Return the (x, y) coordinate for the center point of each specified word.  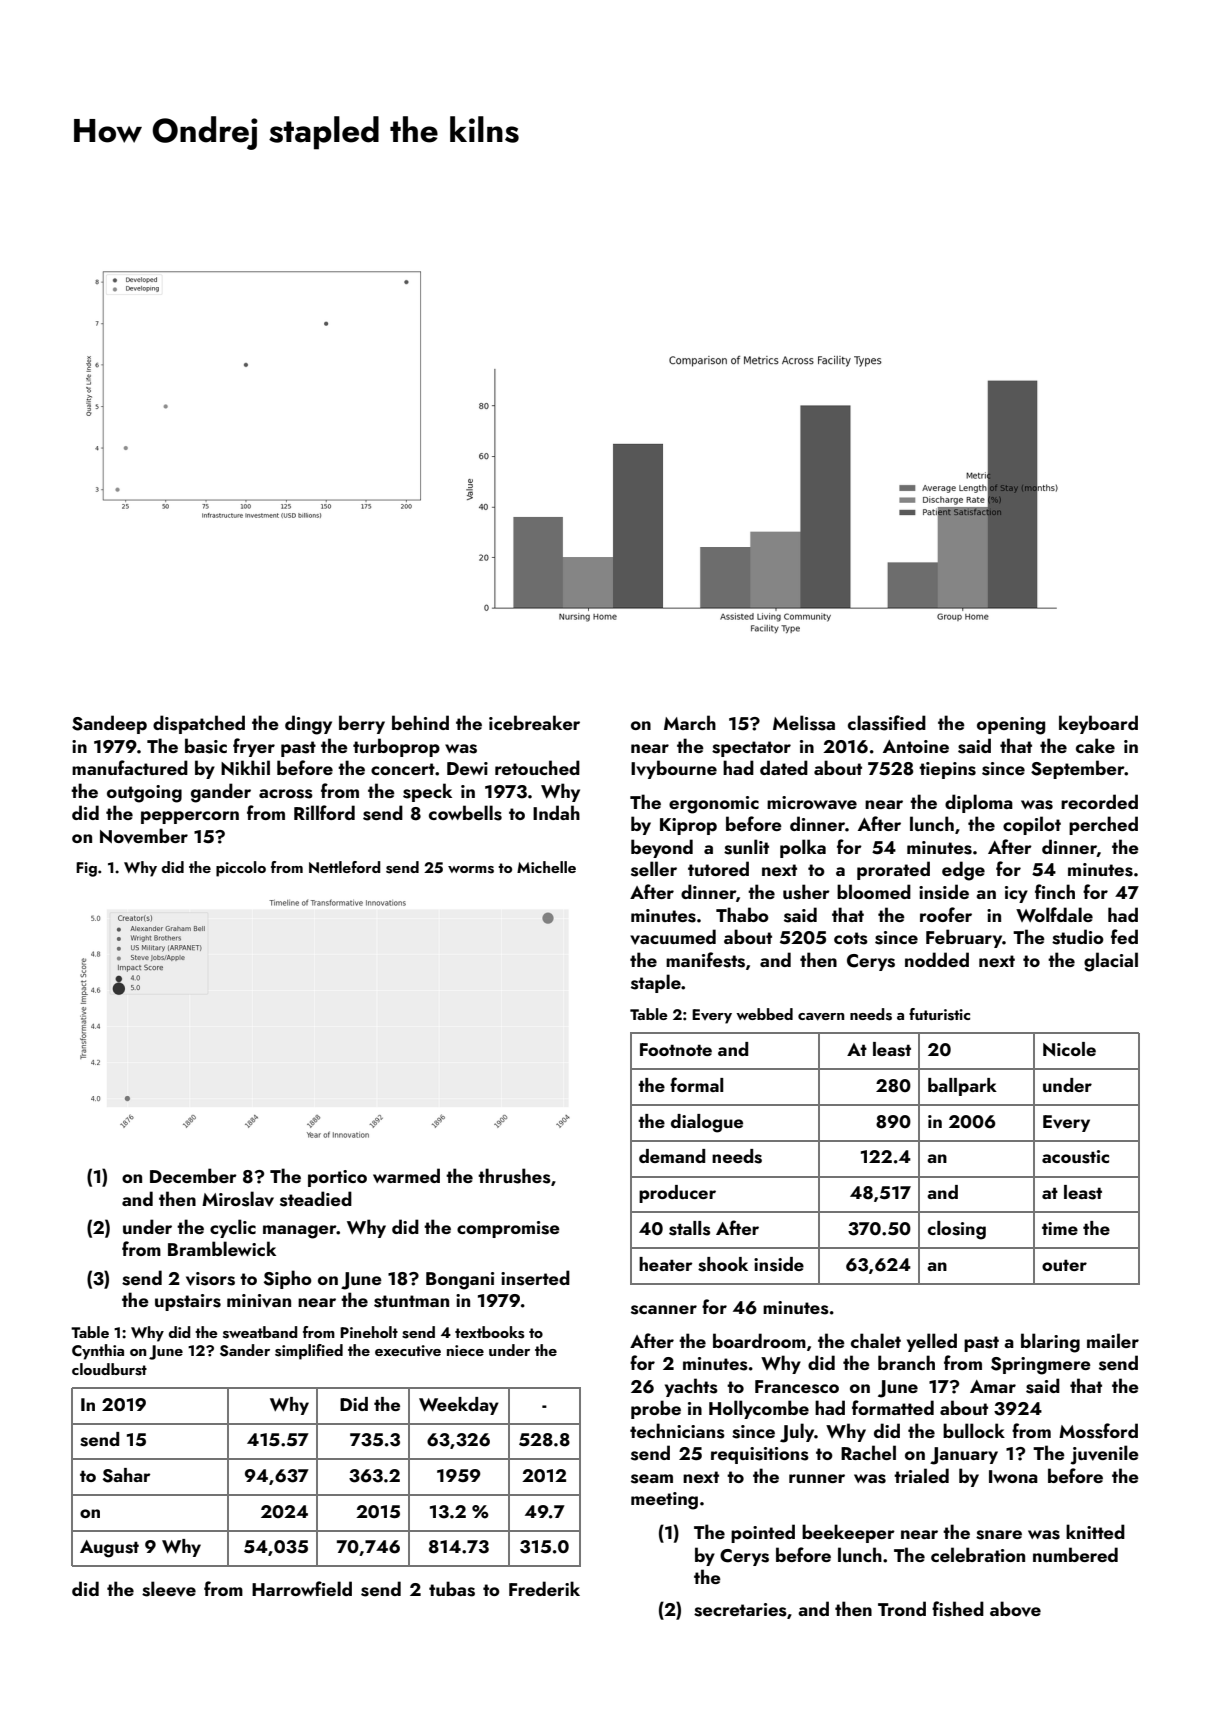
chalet (876, 1340)
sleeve (169, 1589)
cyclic (233, 1228)
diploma (979, 803)
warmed (406, 1175)
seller (654, 869)
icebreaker (534, 722)
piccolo (241, 869)
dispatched (199, 724)
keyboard (1098, 724)
